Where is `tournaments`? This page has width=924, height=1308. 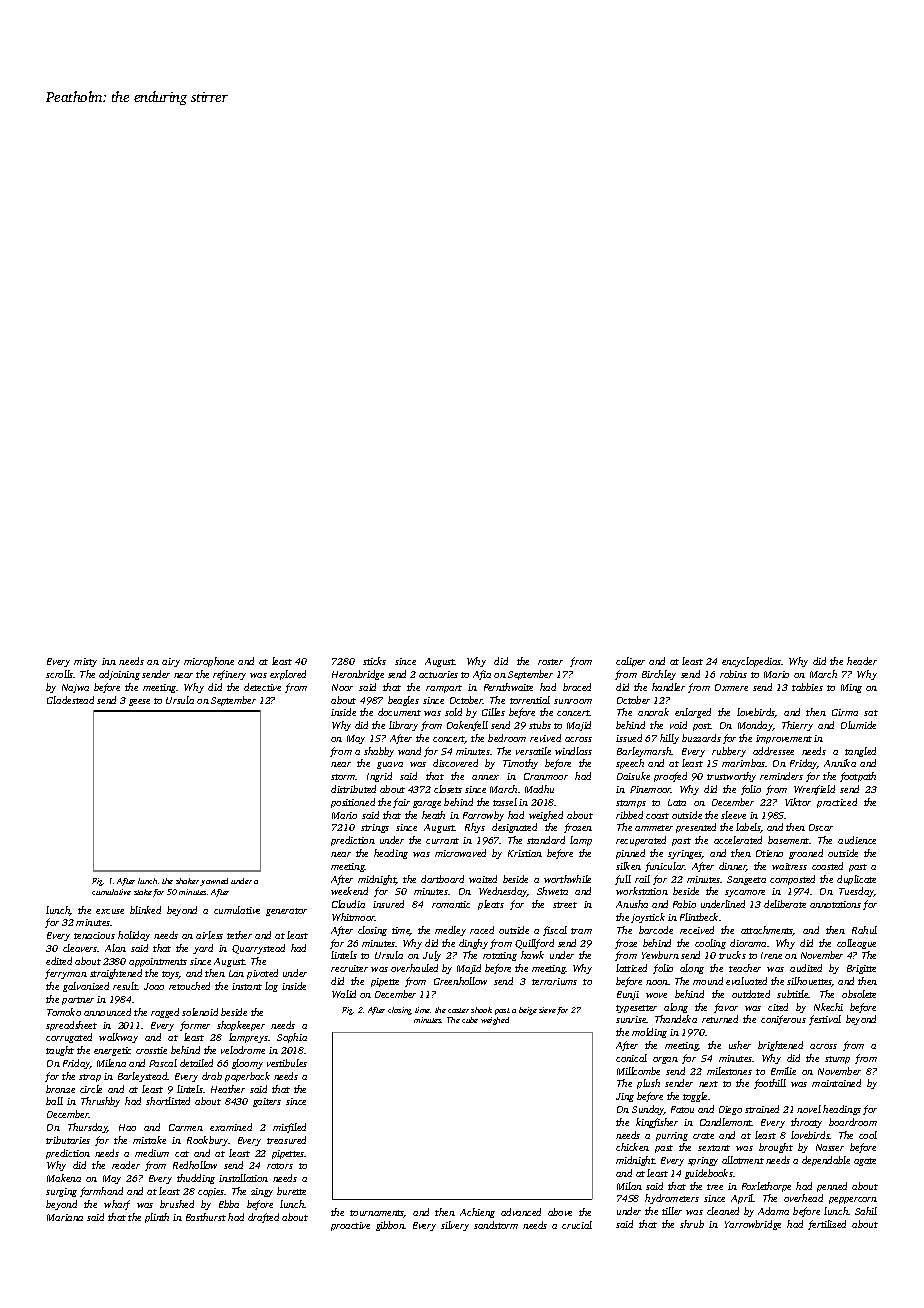 tournaments is located at coordinates (377, 1214).
